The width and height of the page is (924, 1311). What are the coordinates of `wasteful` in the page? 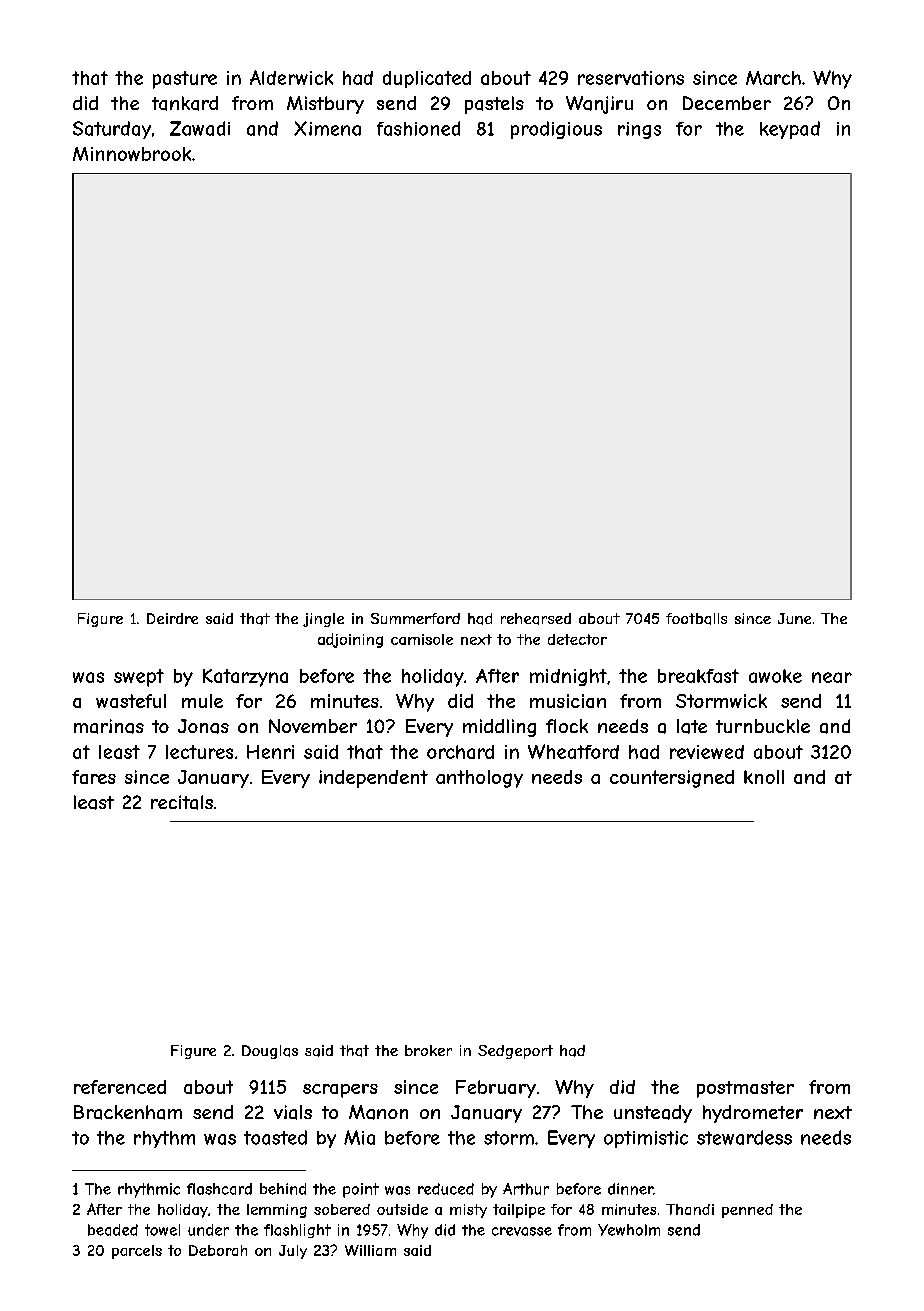 It's located at (131, 701).
